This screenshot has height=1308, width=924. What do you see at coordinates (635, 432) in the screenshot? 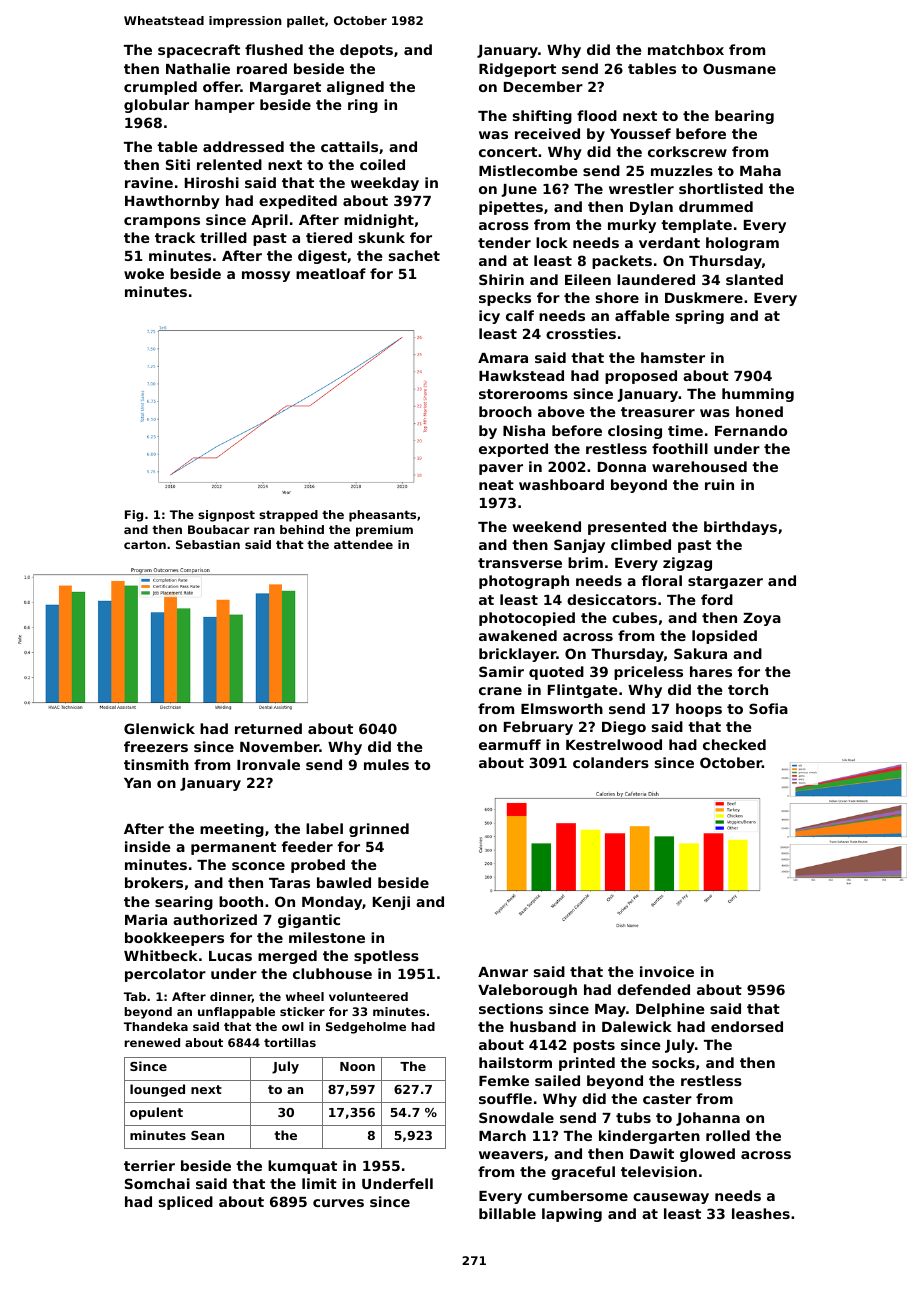
I see `closing` at bounding box center [635, 432].
